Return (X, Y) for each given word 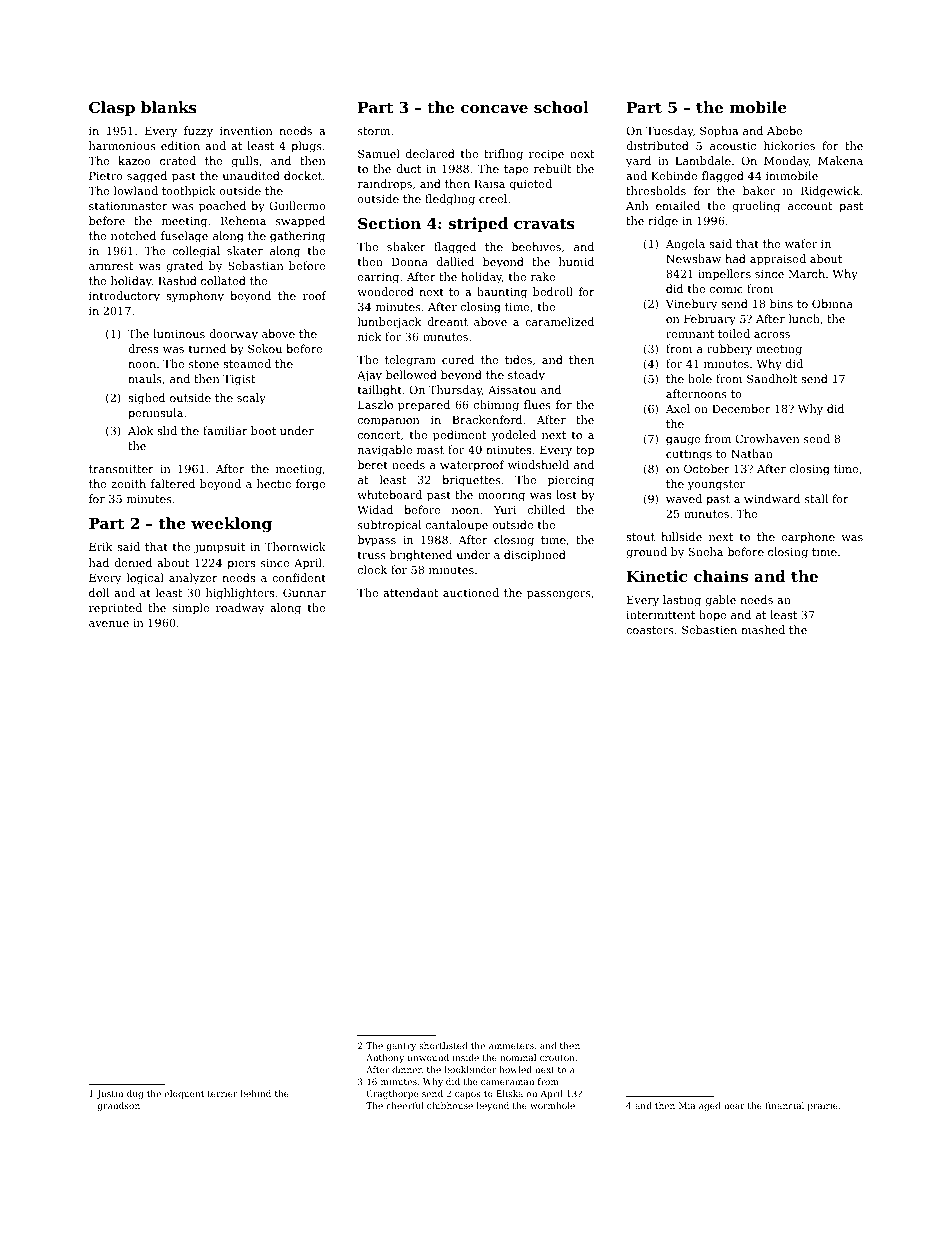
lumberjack (389, 323)
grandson (118, 1106)
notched (133, 235)
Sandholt (772, 378)
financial (784, 1105)
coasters (650, 630)
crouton (557, 1058)
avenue (109, 624)
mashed (763, 629)
